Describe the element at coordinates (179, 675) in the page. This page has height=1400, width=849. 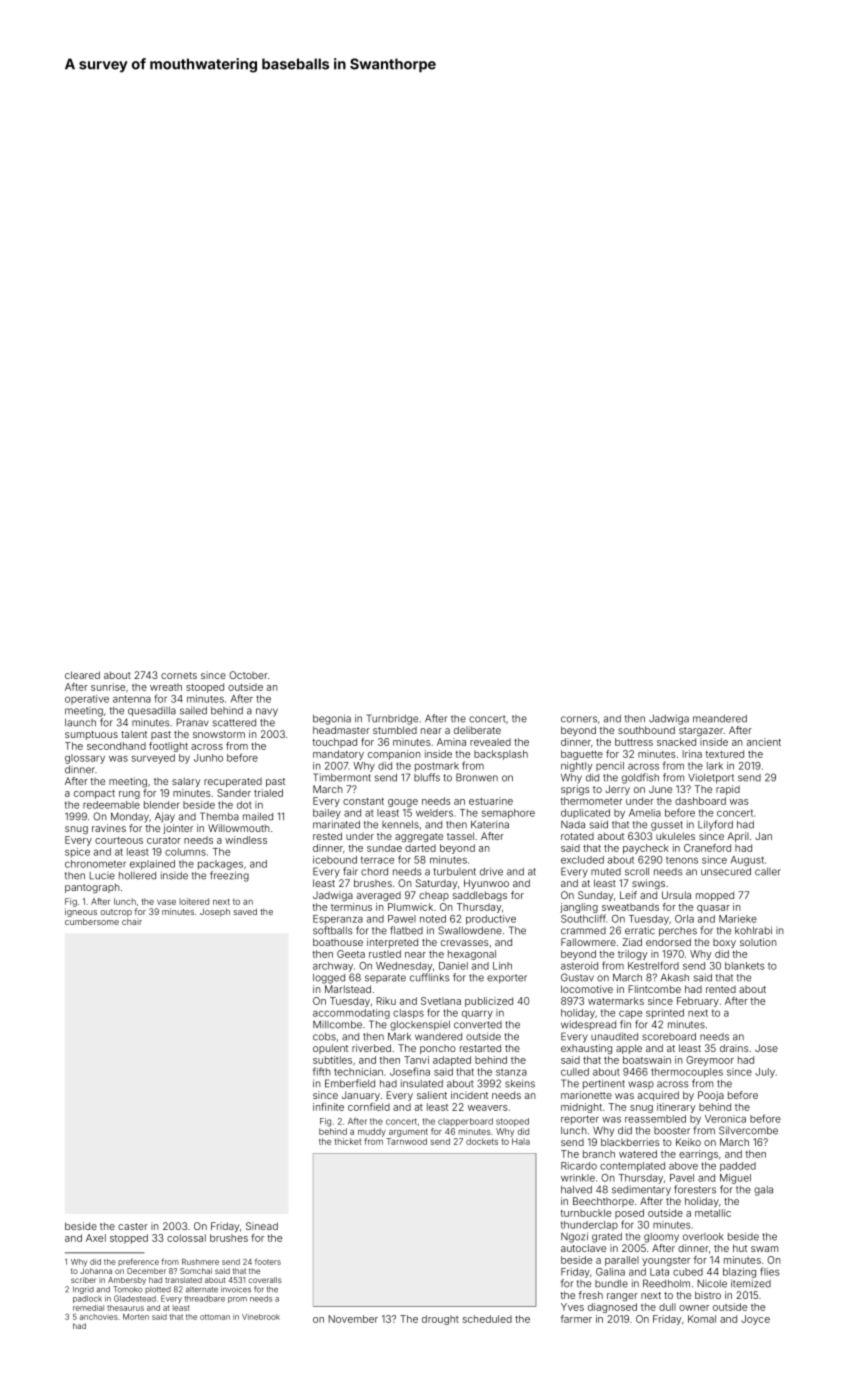
I see `cornets` at that location.
